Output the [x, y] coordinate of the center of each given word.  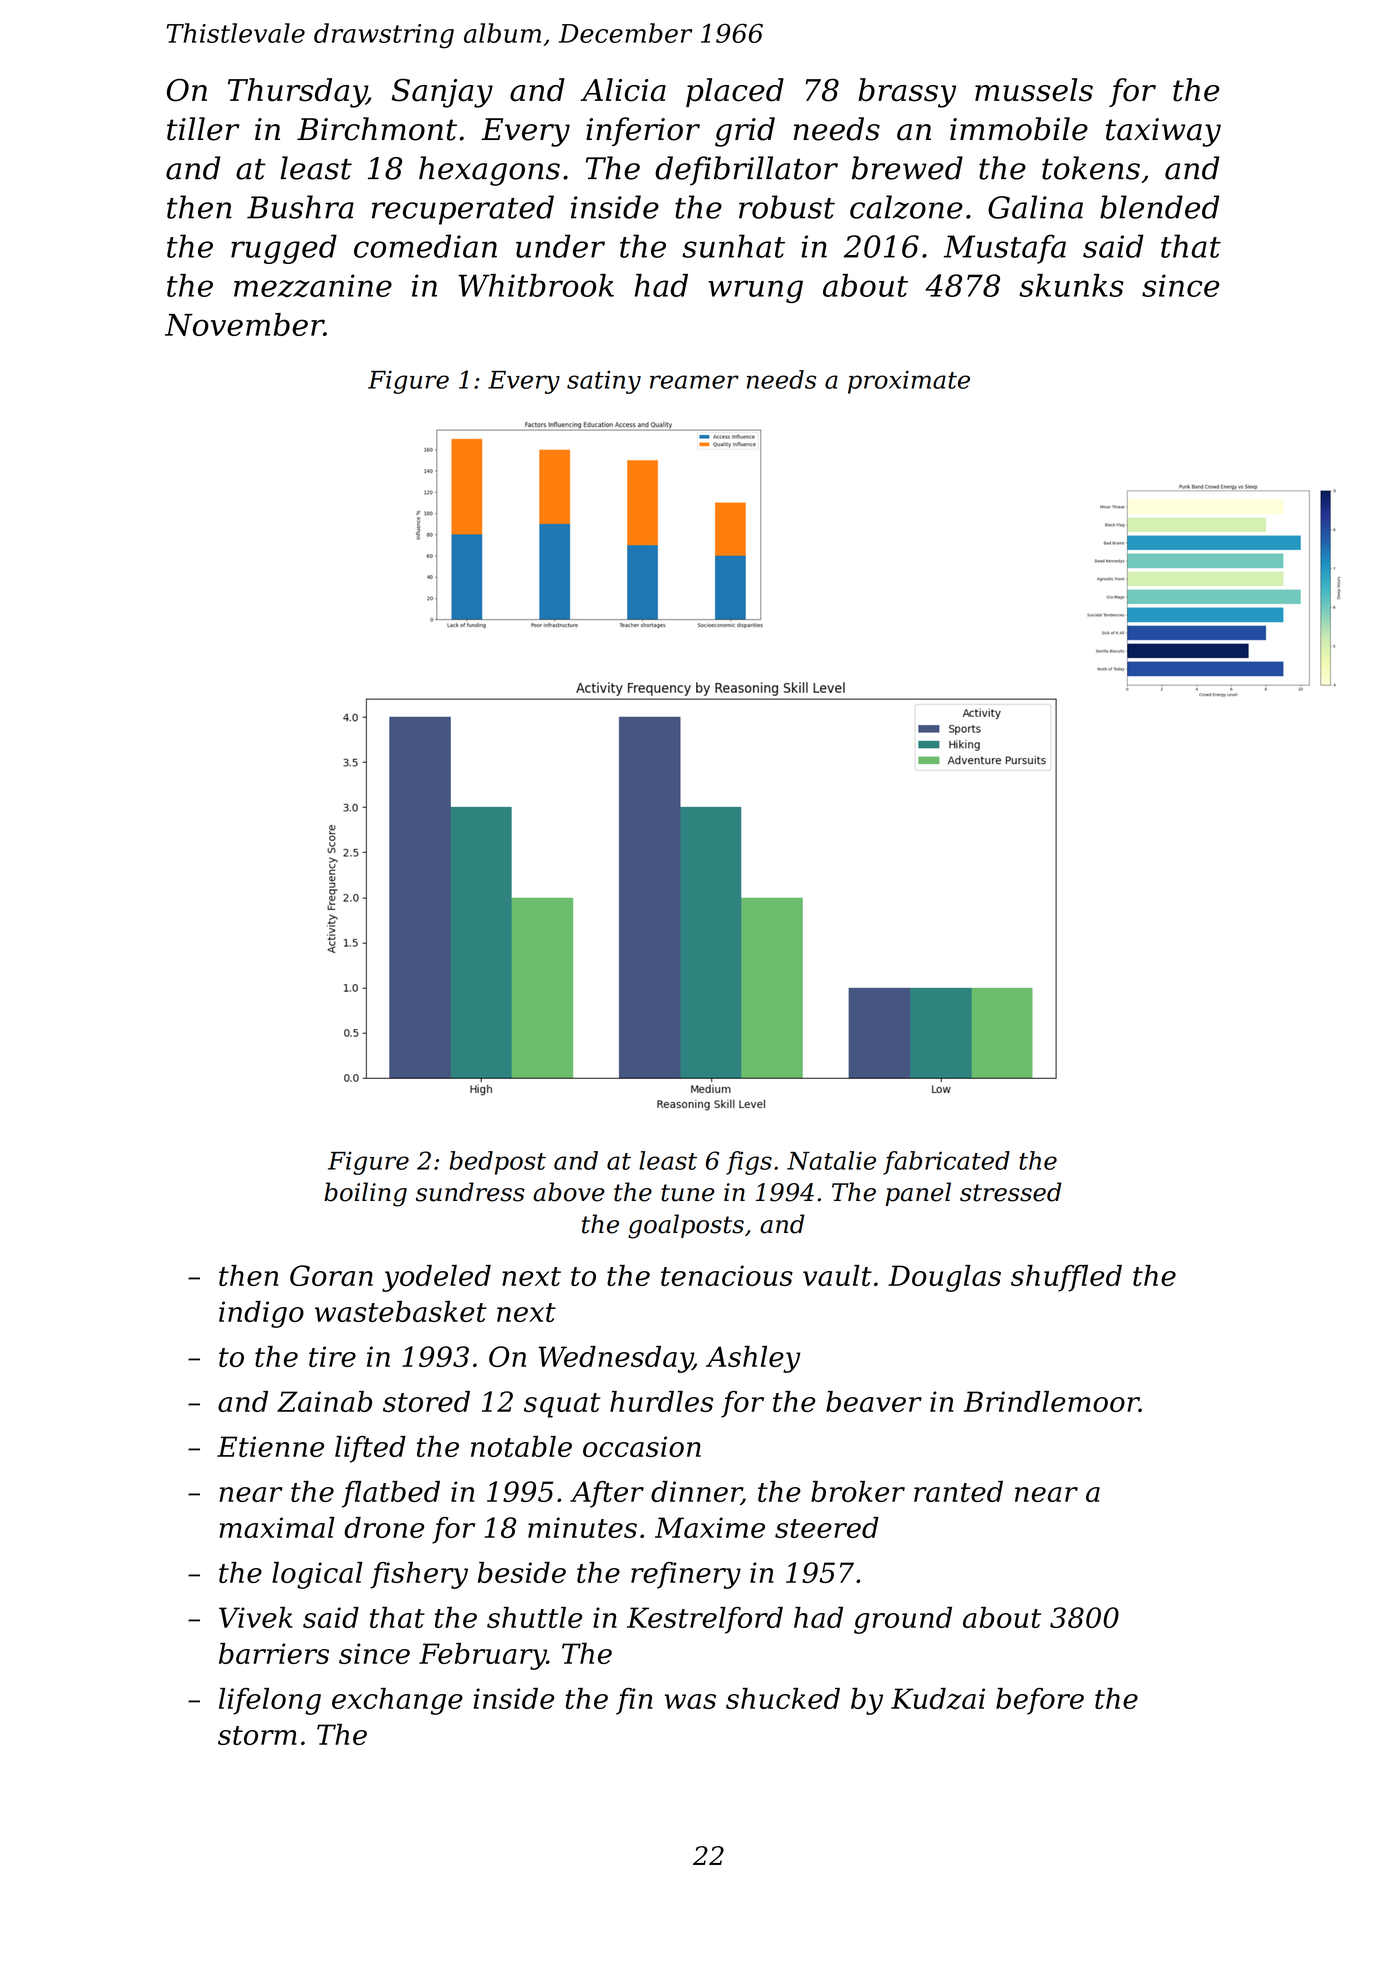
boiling [365, 1194]
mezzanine [313, 286]
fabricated [946, 1163]
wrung [756, 291]
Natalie [831, 1160]
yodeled [436, 1278]
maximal [277, 1527]
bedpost [497, 1163]
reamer [694, 382]
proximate [909, 382]
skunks [1071, 285]
